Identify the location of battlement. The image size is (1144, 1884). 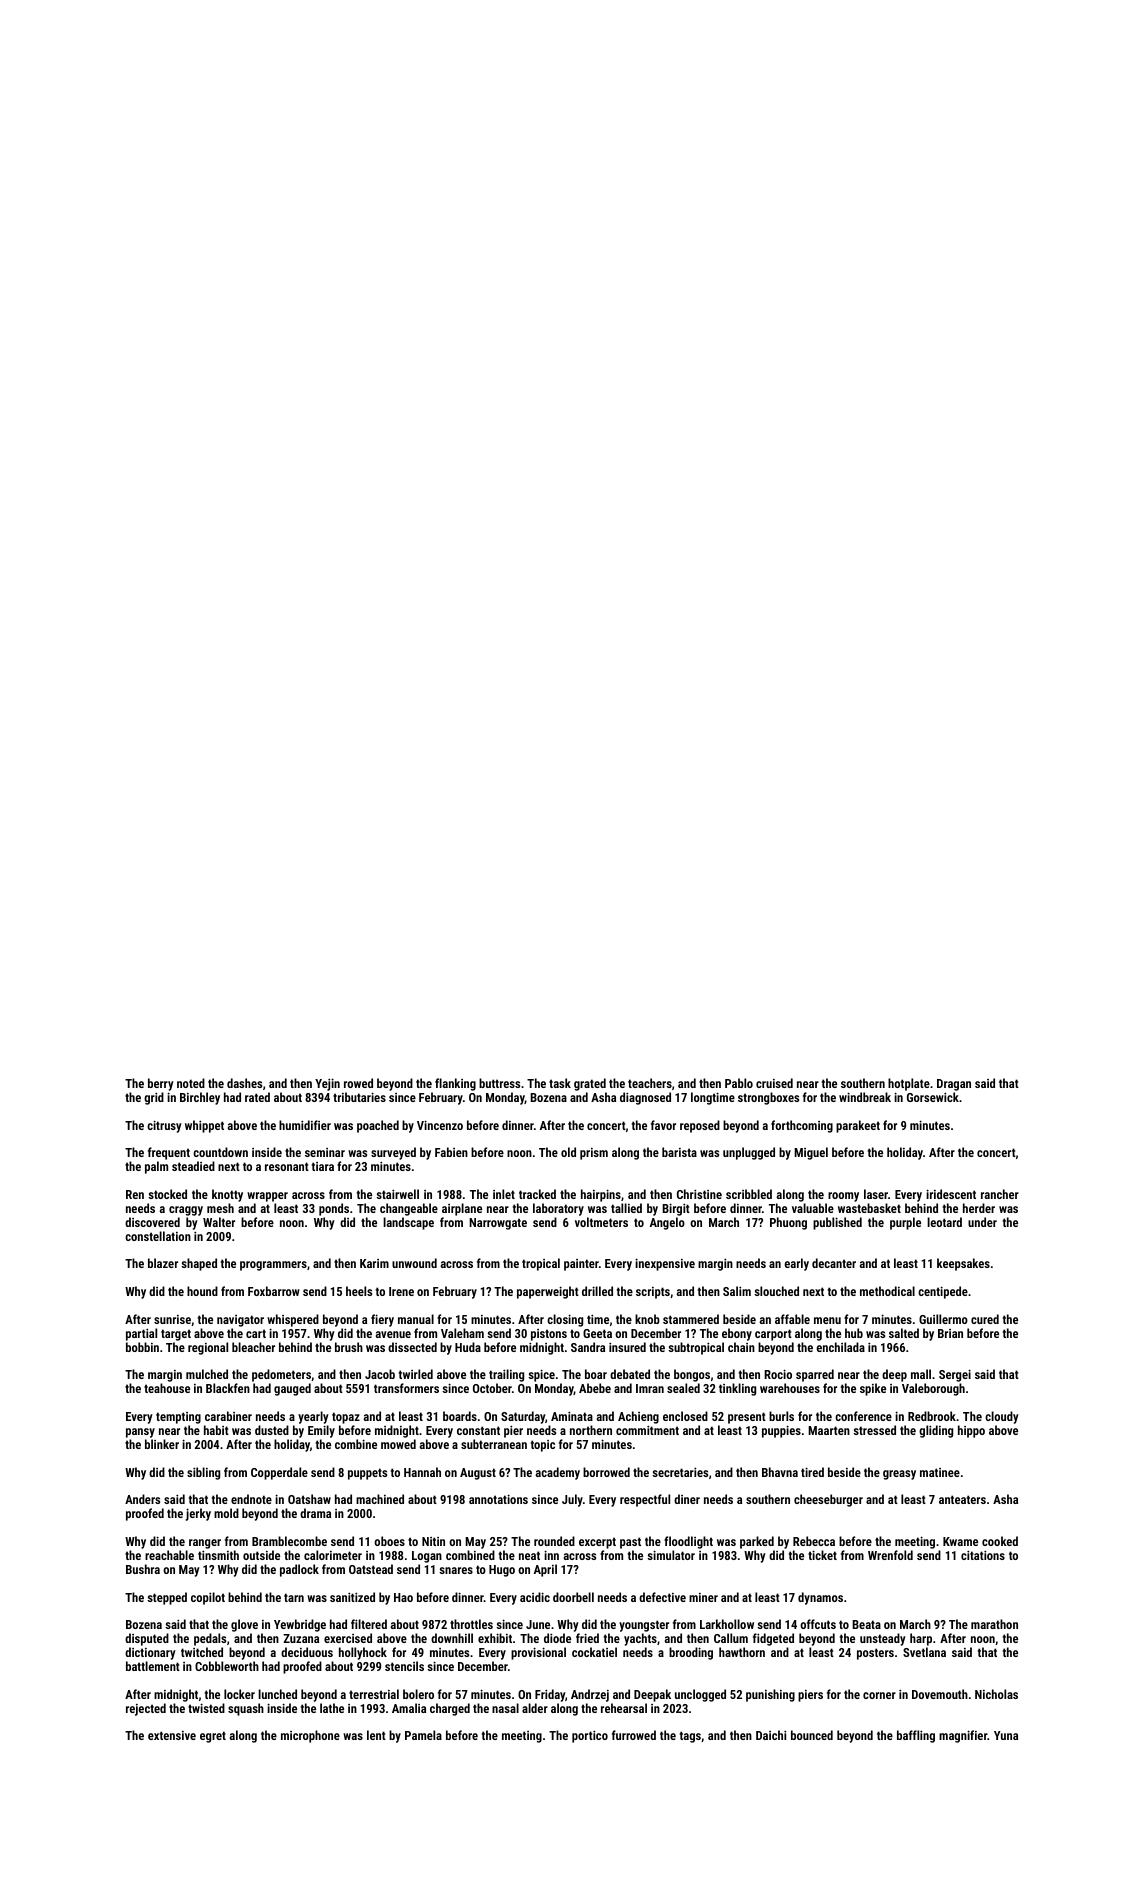
(153, 1666).
